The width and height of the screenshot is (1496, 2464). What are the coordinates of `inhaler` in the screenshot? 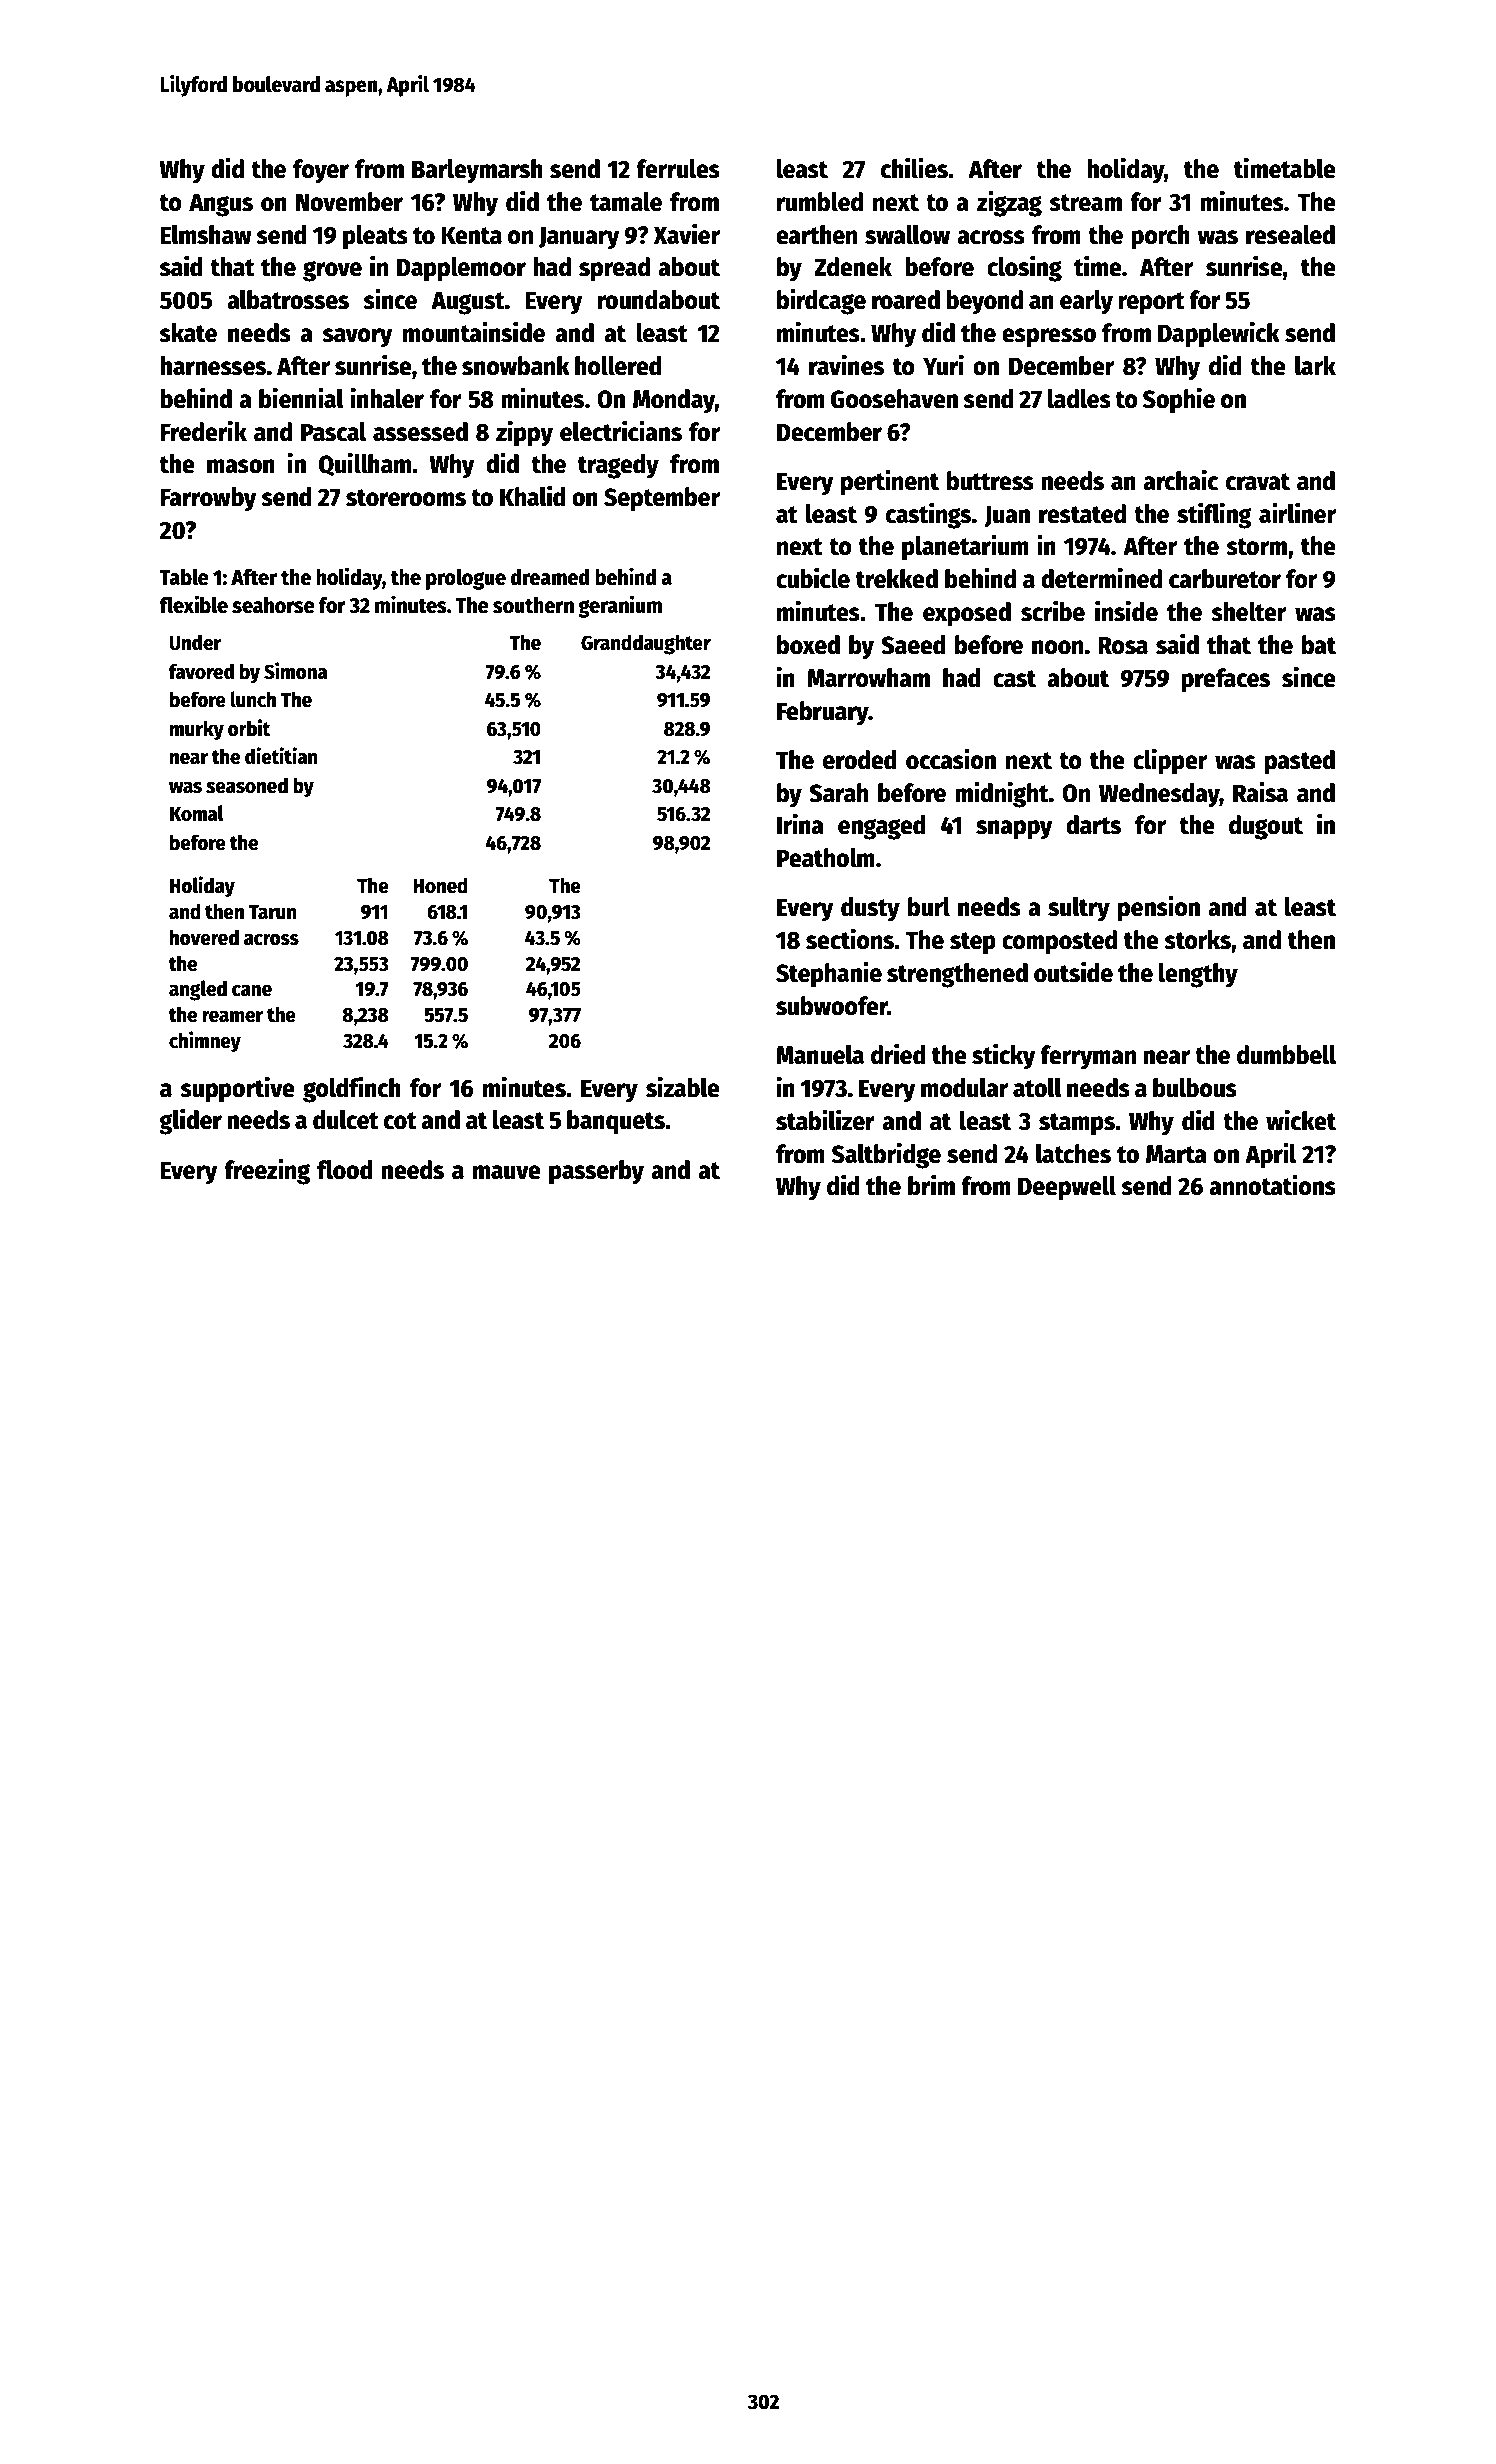 It's located at (387, 398).
